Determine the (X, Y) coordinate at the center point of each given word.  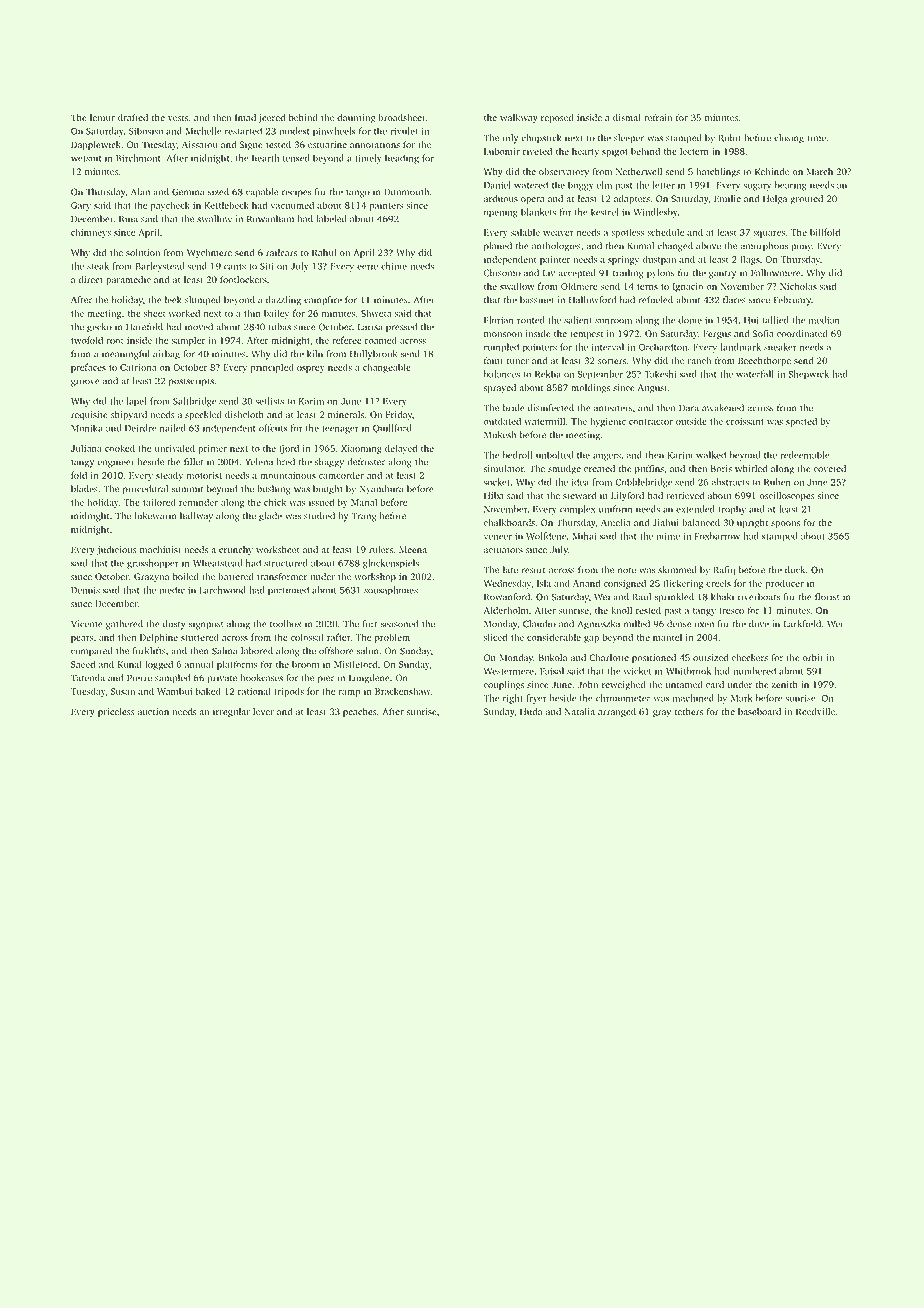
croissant (745, 421)
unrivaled (175, 448)
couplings (503, 686)
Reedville (815, 711)
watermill (544, 421)
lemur (102, 117)
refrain (658, 117)
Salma (225, 651)
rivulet (404, 131)
